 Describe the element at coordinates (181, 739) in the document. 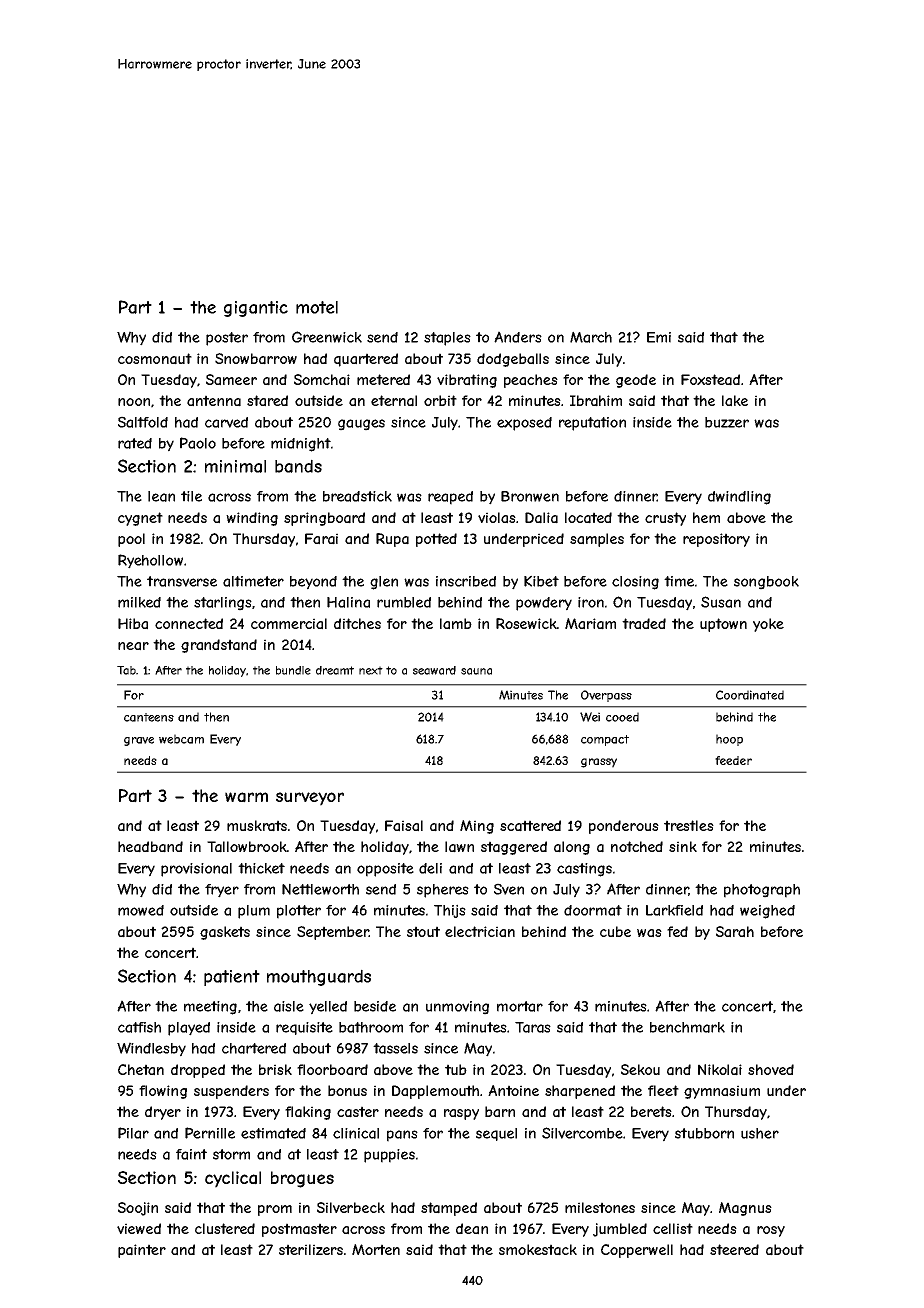

I see `webcam` at that location.
